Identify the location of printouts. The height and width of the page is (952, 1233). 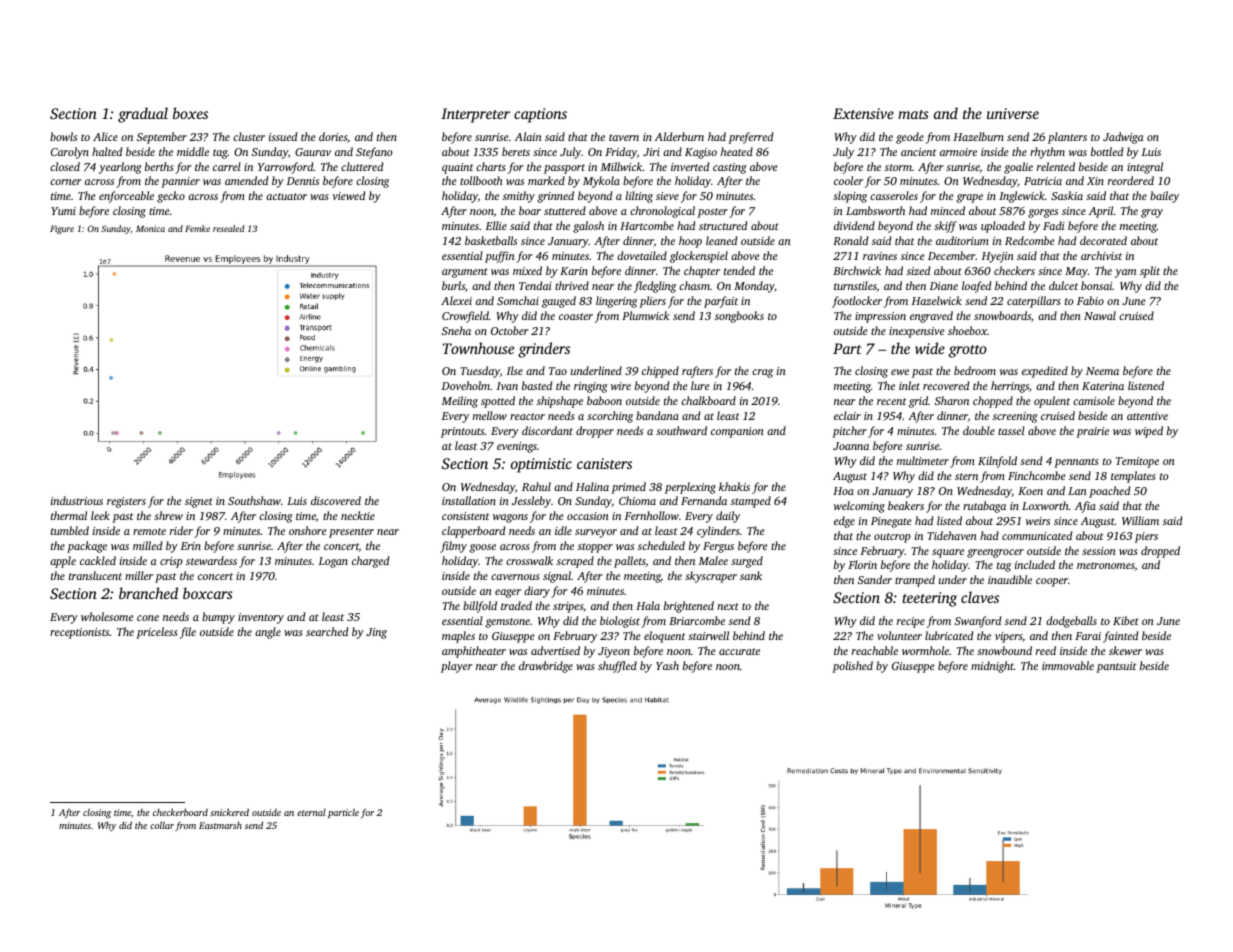
(462, 432).
